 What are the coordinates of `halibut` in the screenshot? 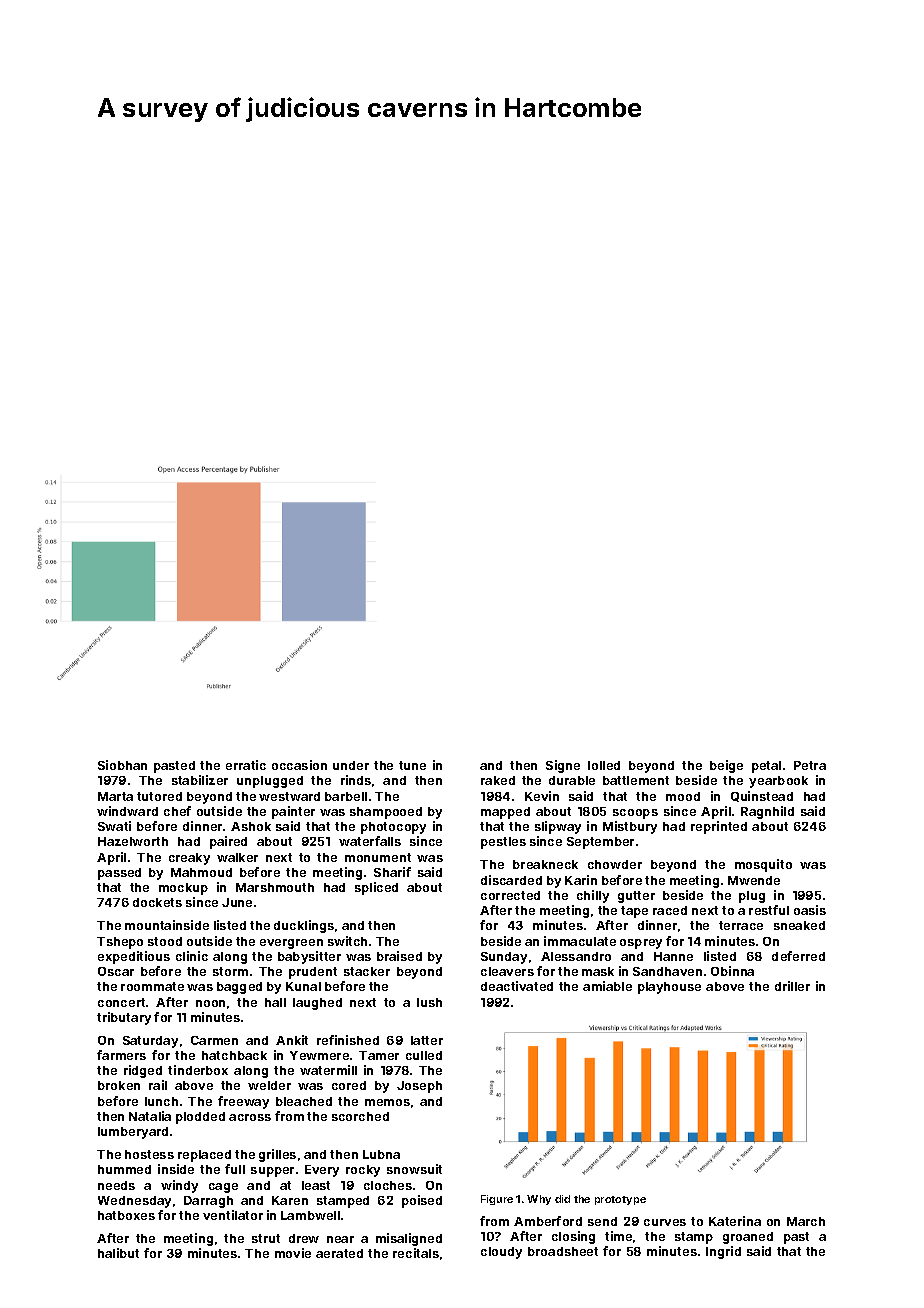 It's located at (118, 1253).
